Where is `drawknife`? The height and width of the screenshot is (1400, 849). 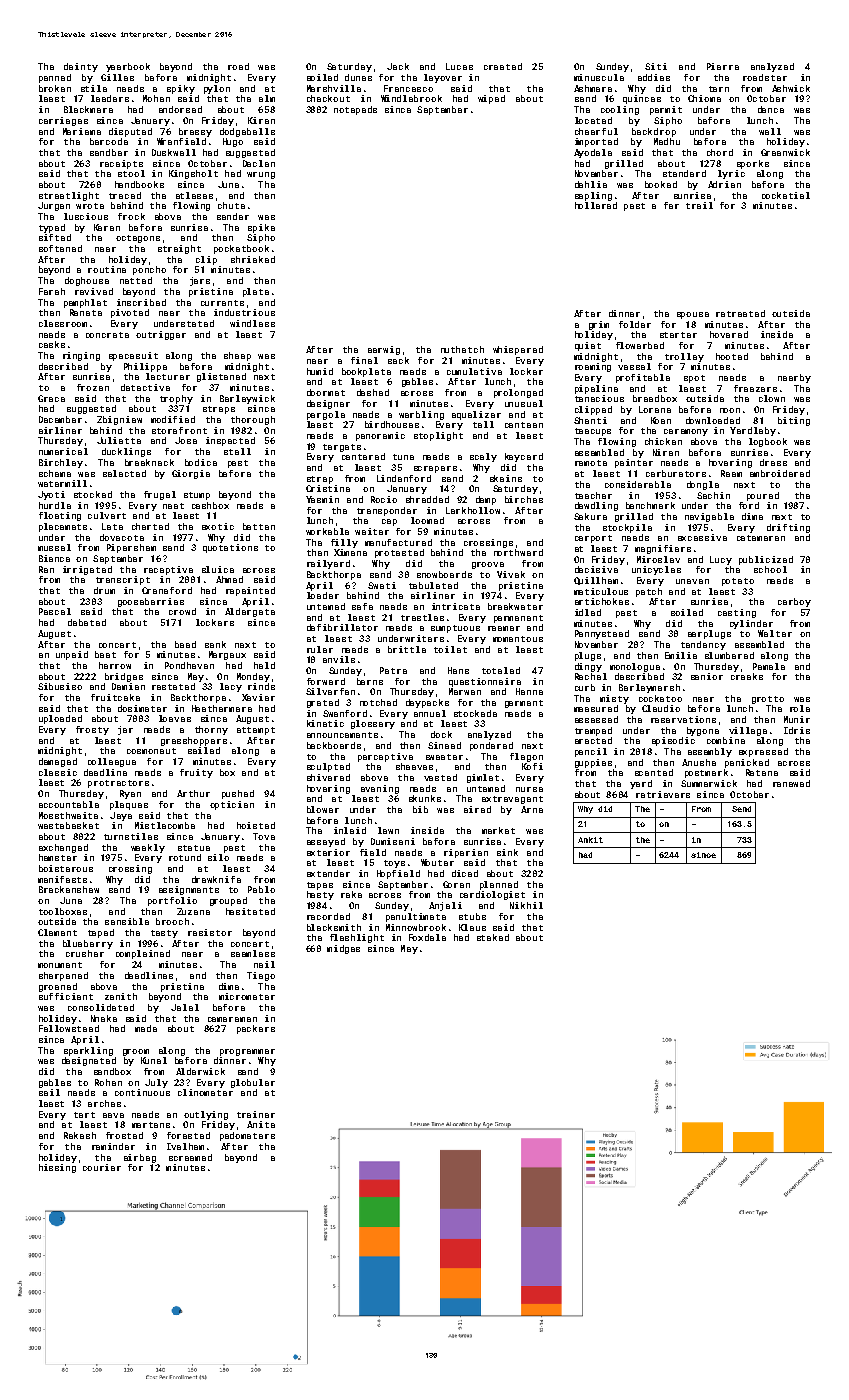
drawknife is located at coordinates (216, 879).
